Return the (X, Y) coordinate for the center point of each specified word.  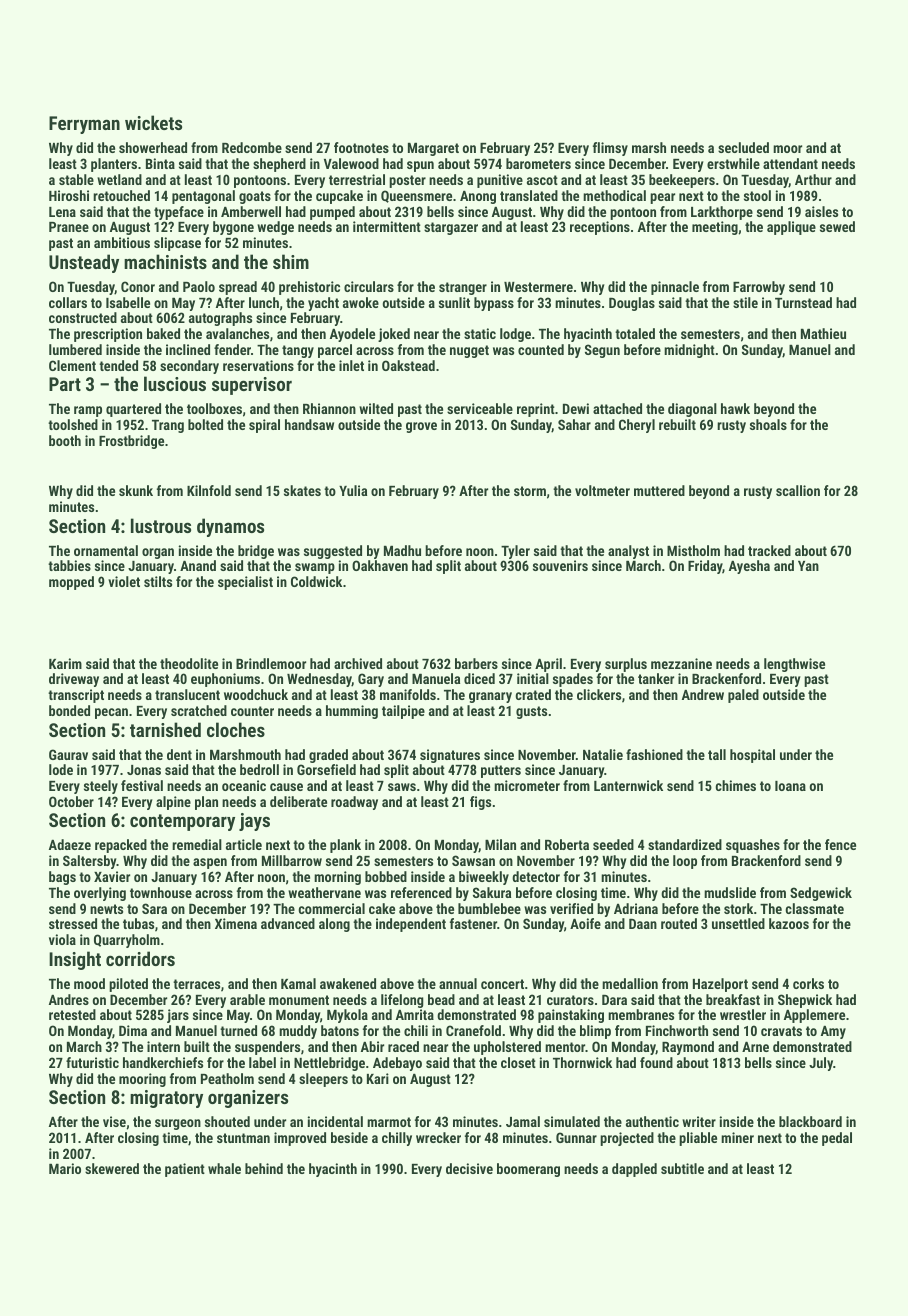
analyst (628, 552)
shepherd (279, 165)
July (821, 1064)
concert (502, 984)
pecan (111, 713)
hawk (735, 408)
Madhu (402, 550)
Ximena (236, 923)
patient (185, 1170)
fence (840, 844)
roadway (354, 803)
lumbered (75, 349)
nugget (469, 351)
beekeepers (682, 181)
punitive (500, 181)
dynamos (230, 527)
